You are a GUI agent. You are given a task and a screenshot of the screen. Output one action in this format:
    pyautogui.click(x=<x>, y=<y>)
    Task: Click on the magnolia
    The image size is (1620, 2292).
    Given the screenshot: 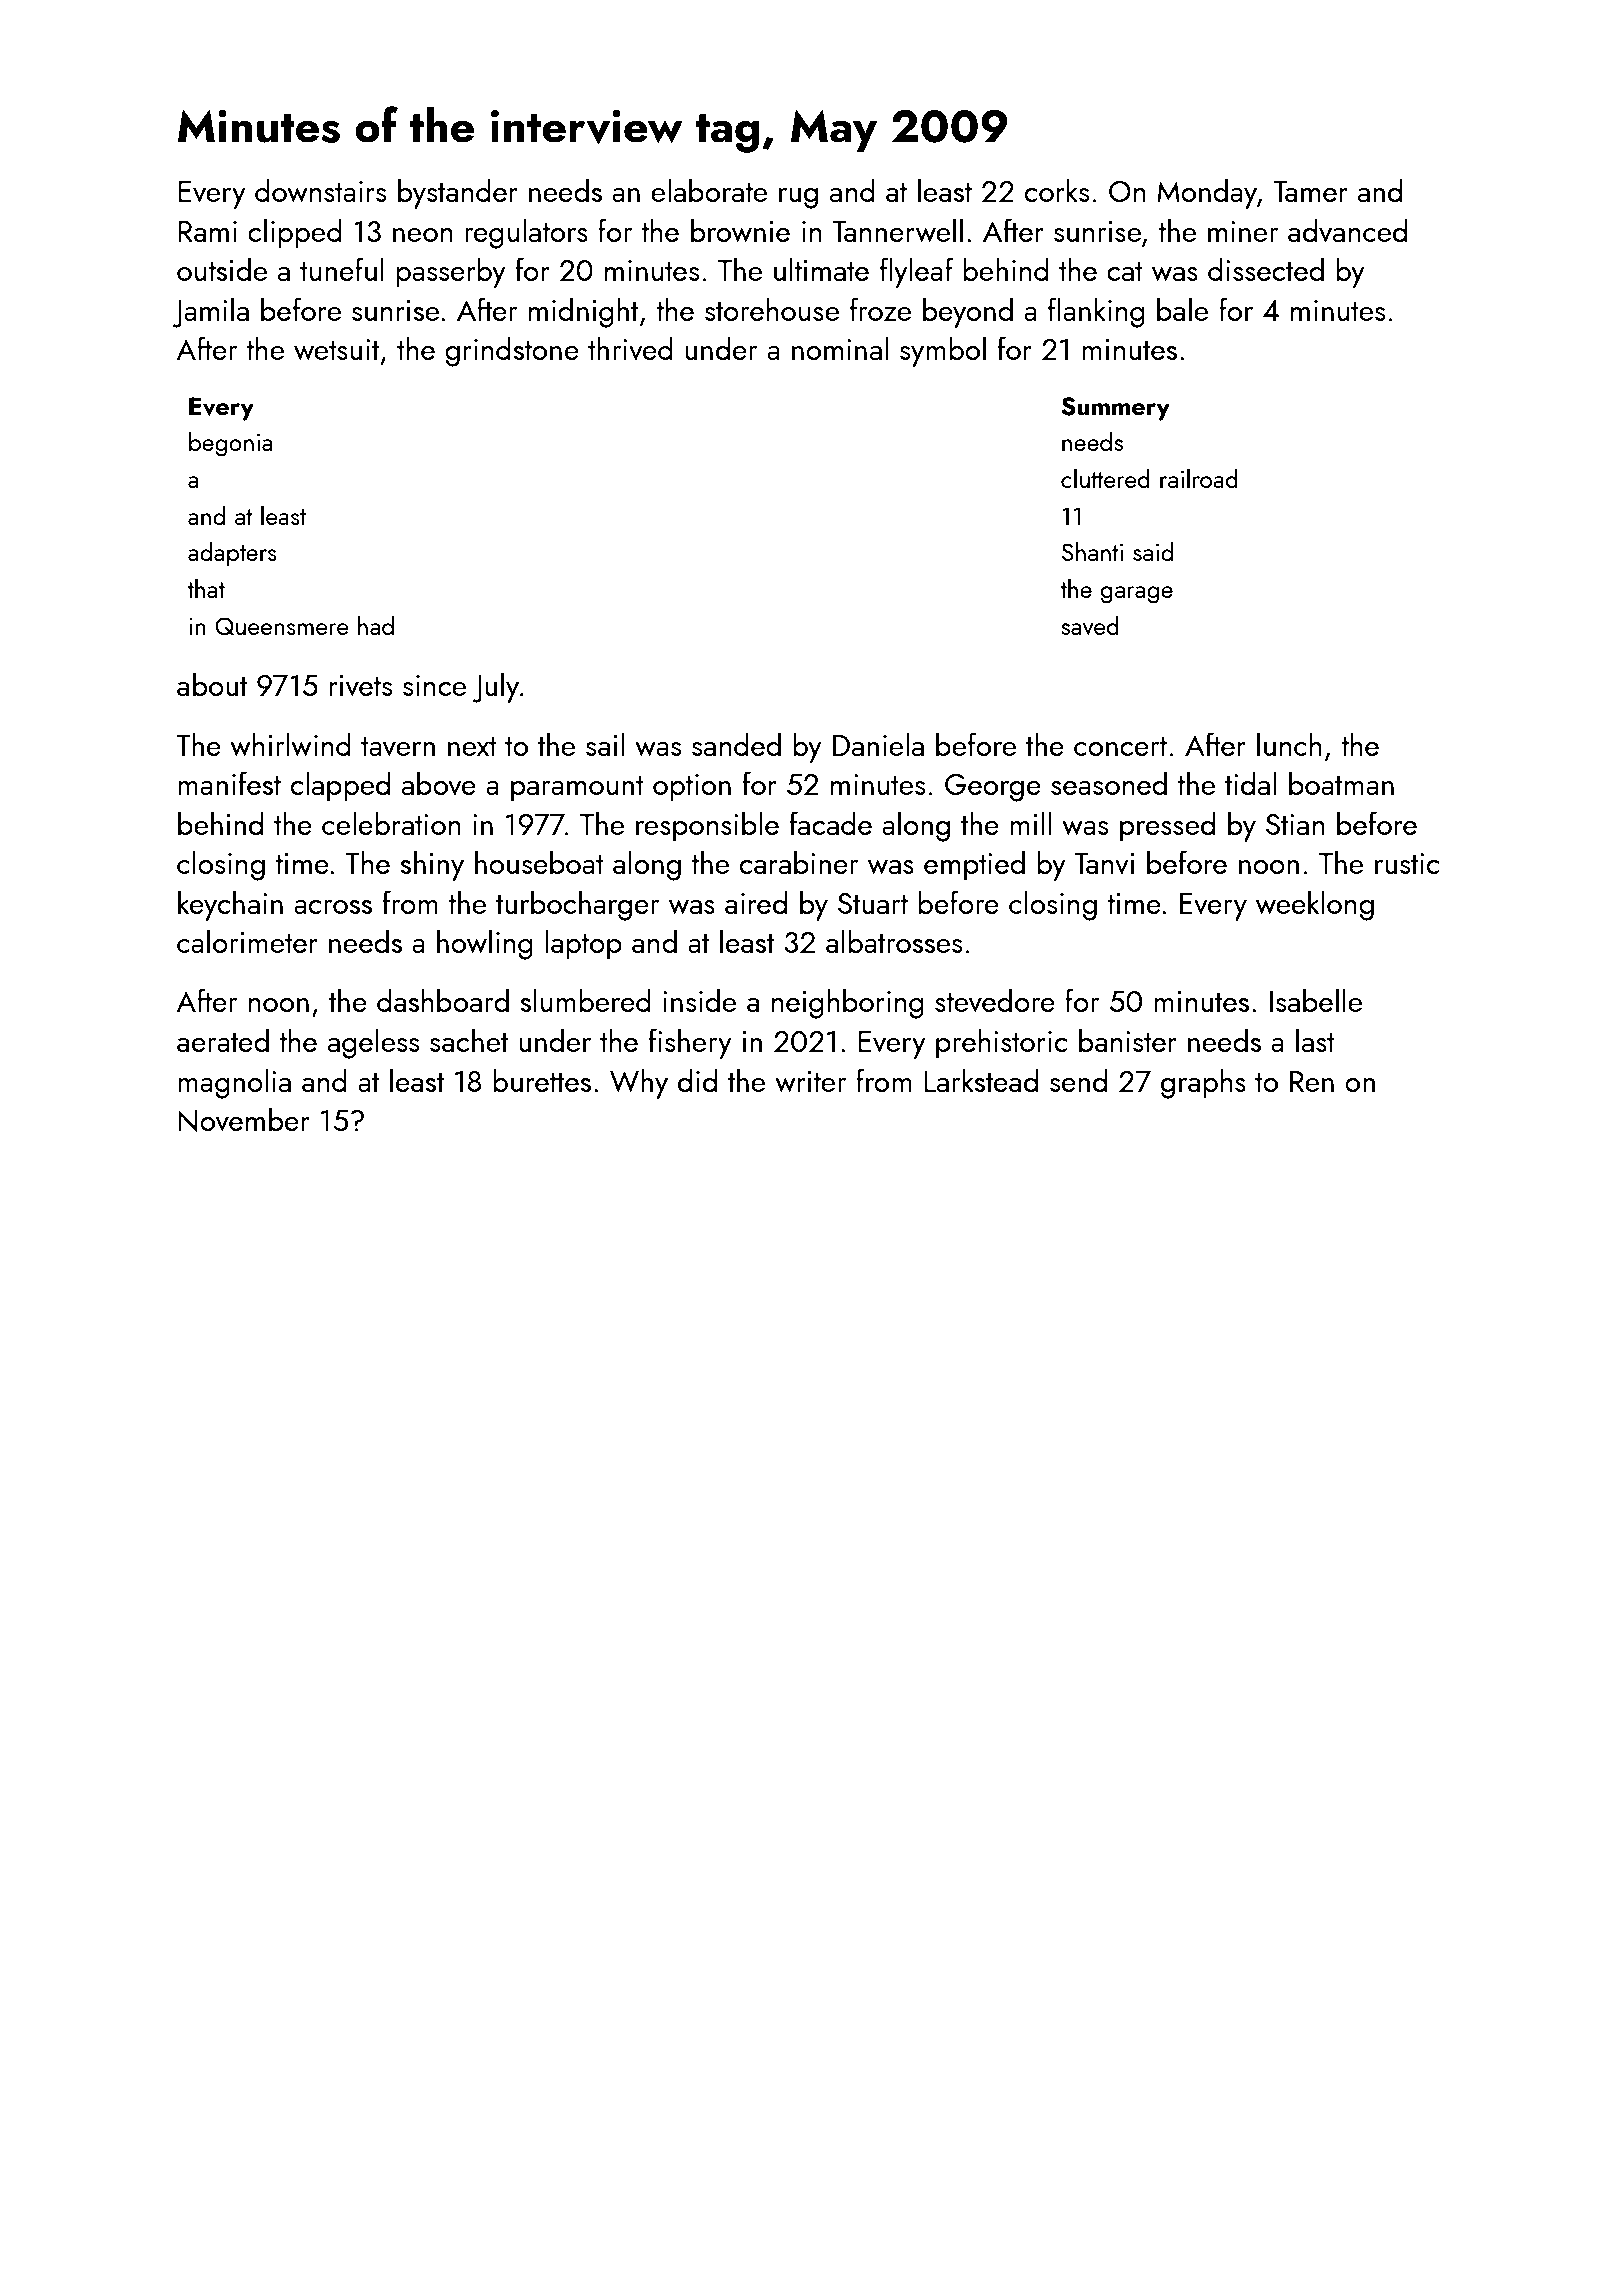 What is the action you would take?
    pyautogui.click(x=234, y=1083)
